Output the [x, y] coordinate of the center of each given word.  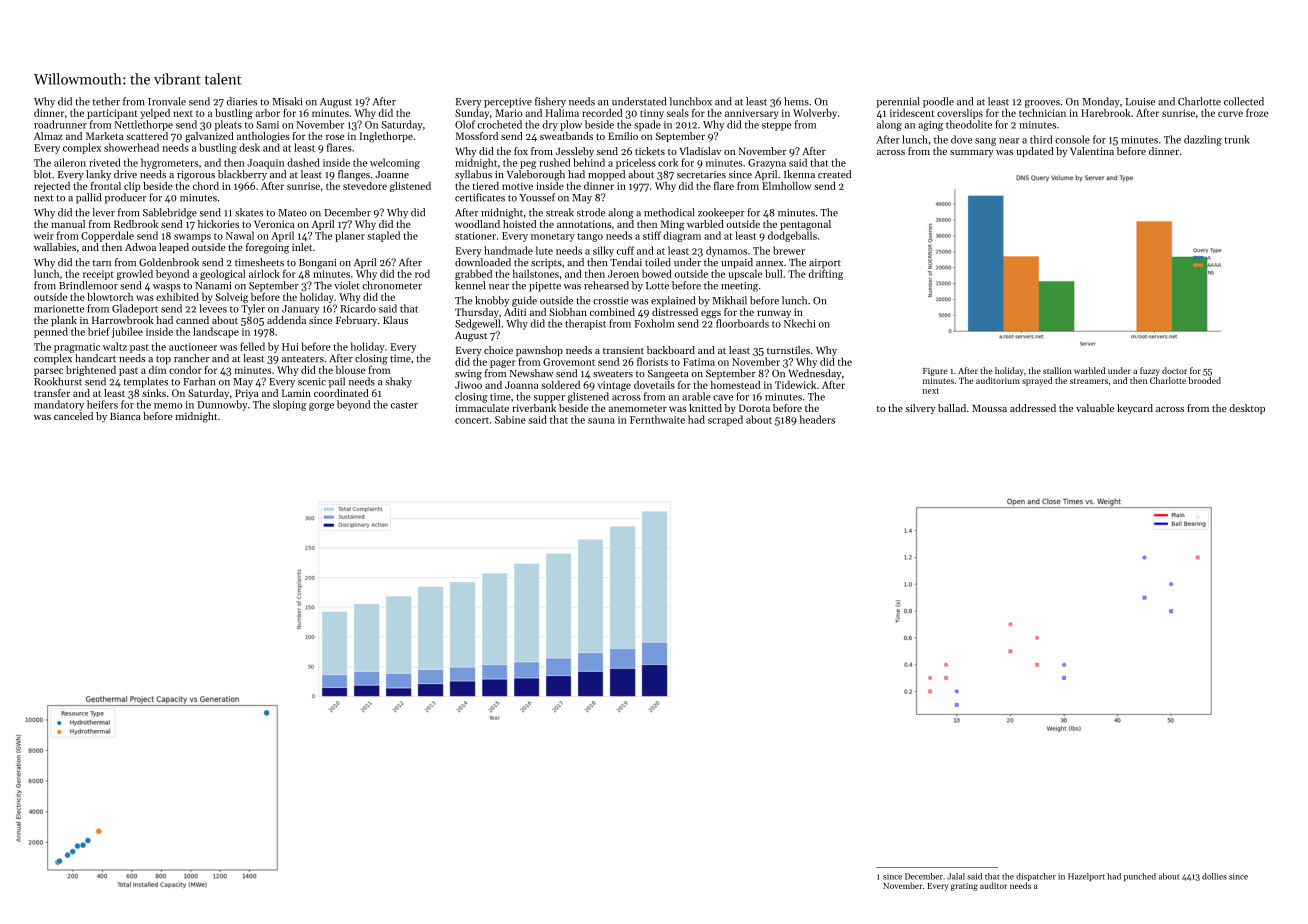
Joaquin [265, 164]
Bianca [125, 416]
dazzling [1203, 140]
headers [817, 419]
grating [964, 887]
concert [472, 420]
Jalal [956, 876]
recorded [602, 113]
